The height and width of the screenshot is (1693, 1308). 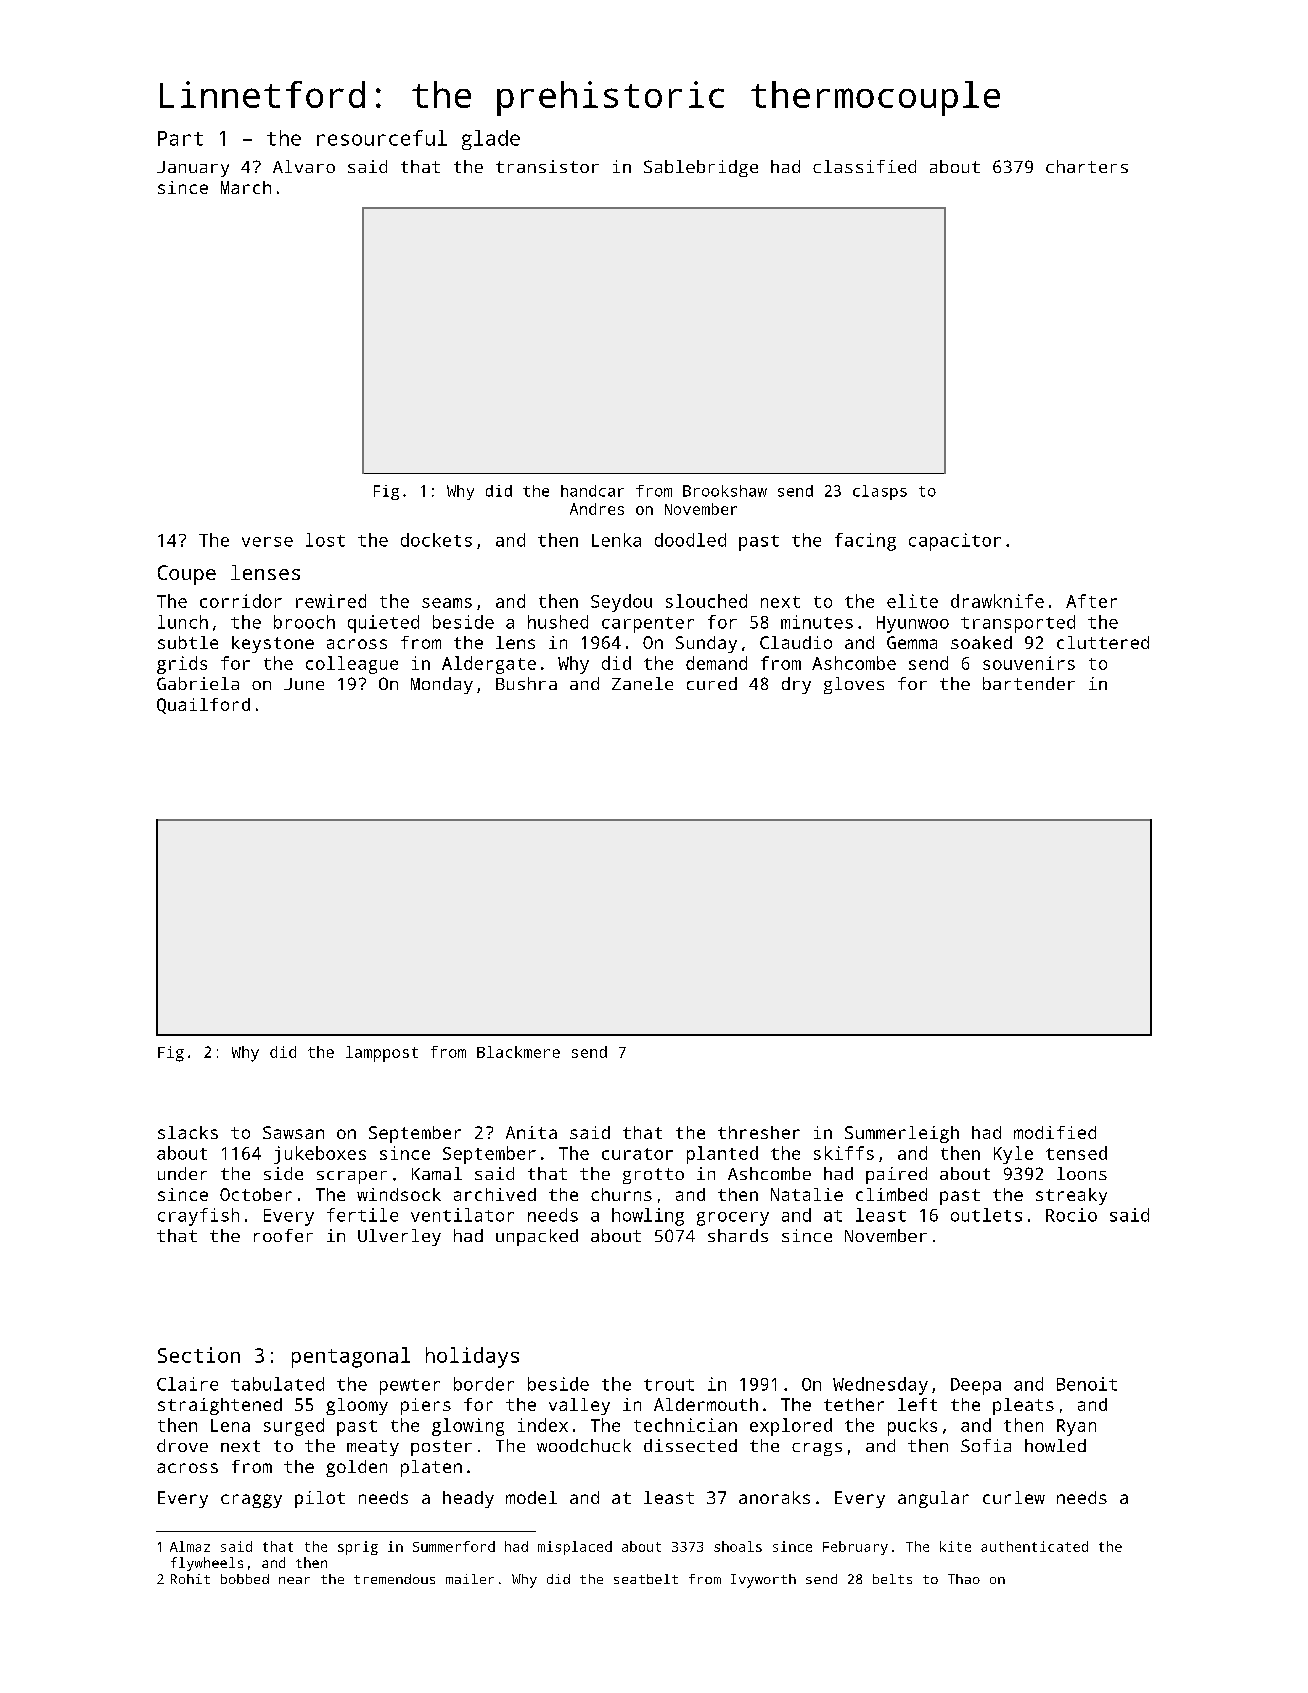 I want to click on Rohit, so click(x=190, y=1579).
